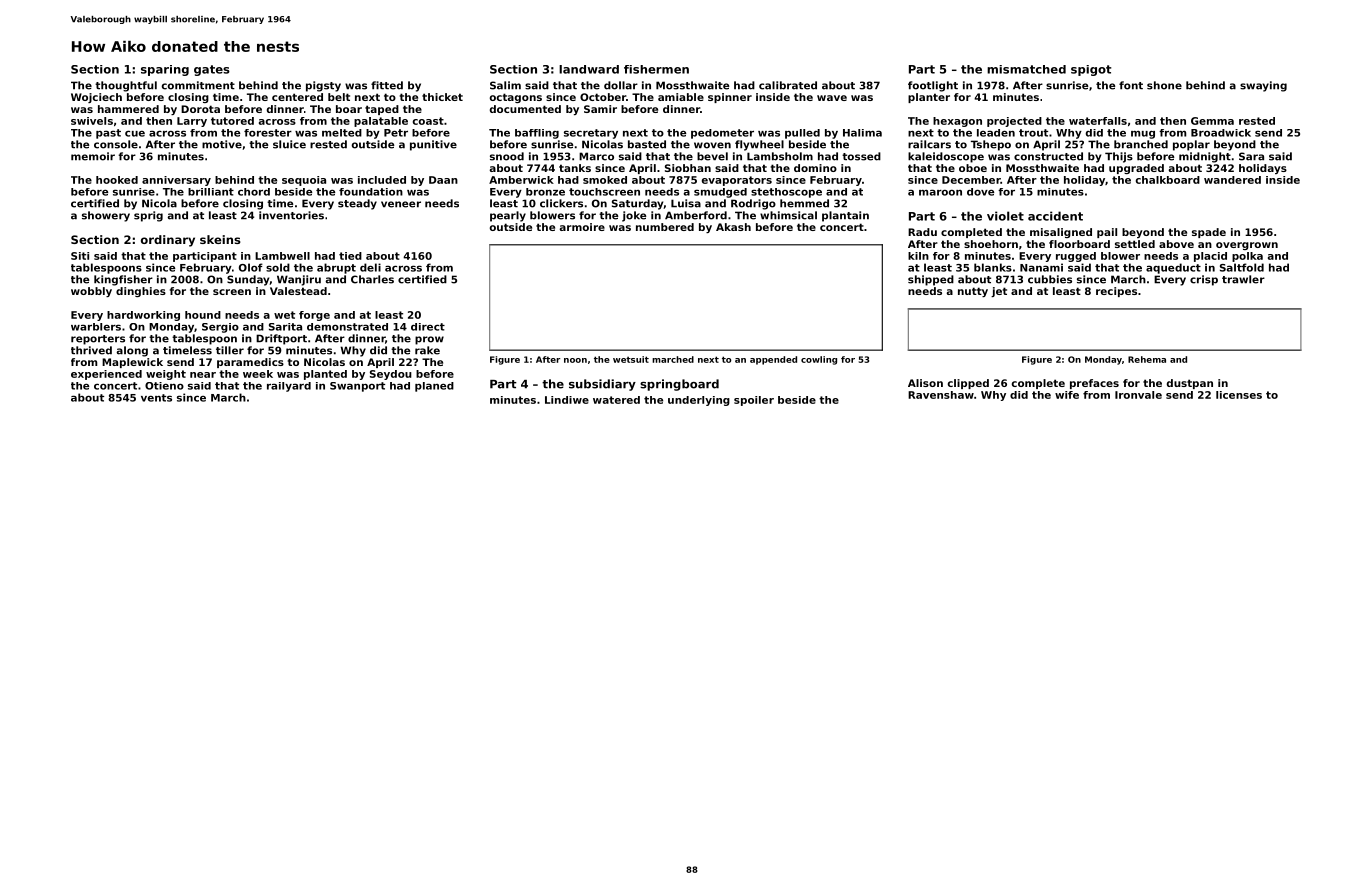 The image size is (1372, 887). I want to click on noon, so click(575, 360).
